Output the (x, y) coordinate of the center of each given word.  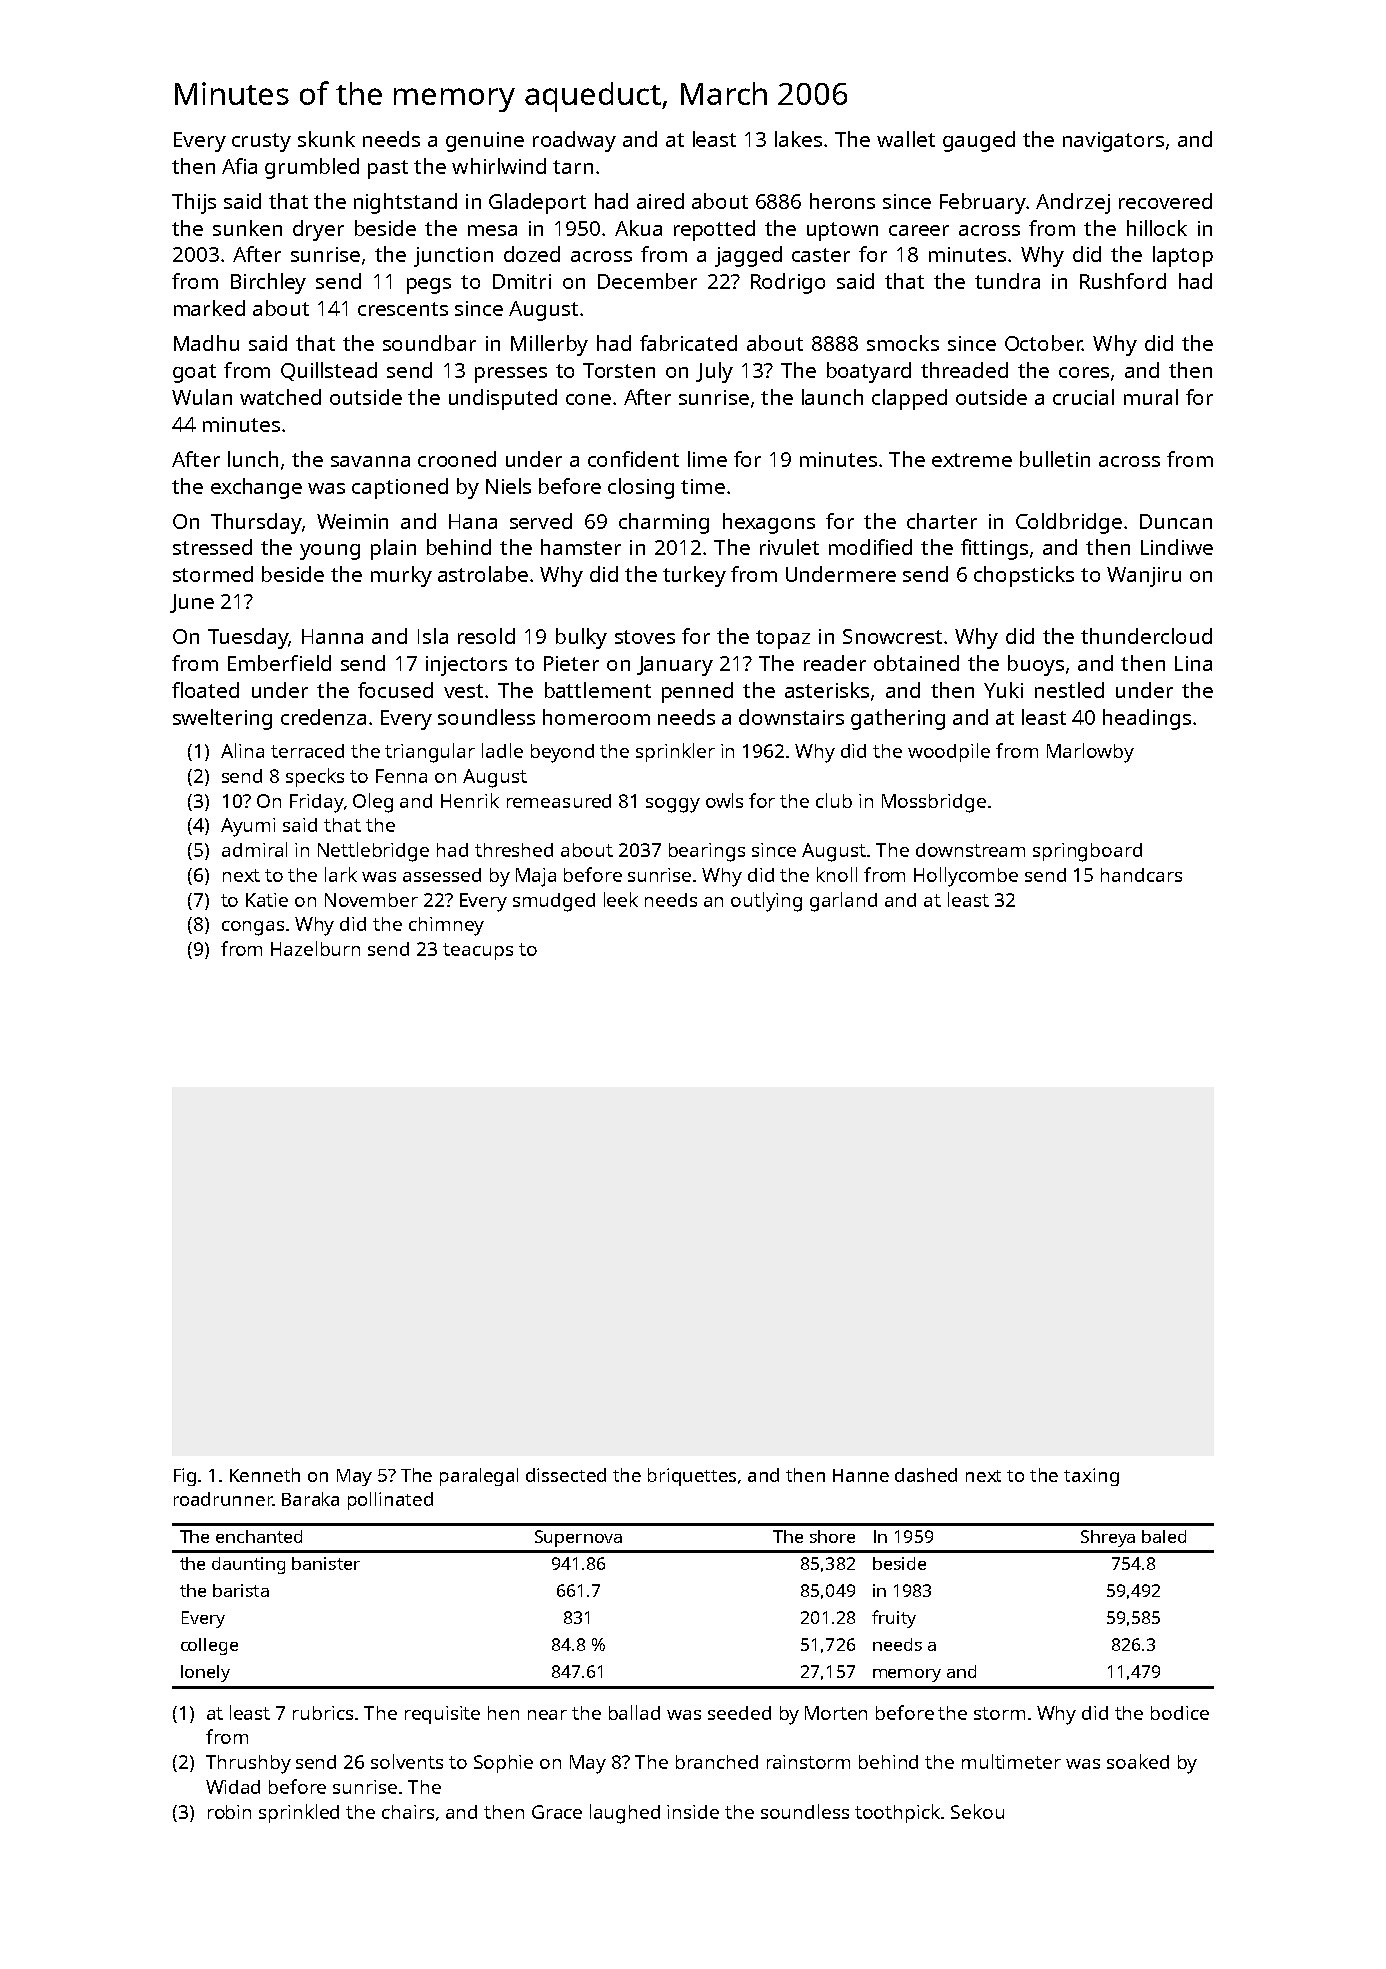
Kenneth (265, 1475)
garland (843, 902)
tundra (1007, 281)
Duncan (1176, 521)
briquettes (692, 1477)
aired (660, 201)
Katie (267, 900)
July (714, 372)
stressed (212, 547)
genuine (485, 142)
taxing (1091, 1477)
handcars (1141, 875)
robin (229, 1812)
